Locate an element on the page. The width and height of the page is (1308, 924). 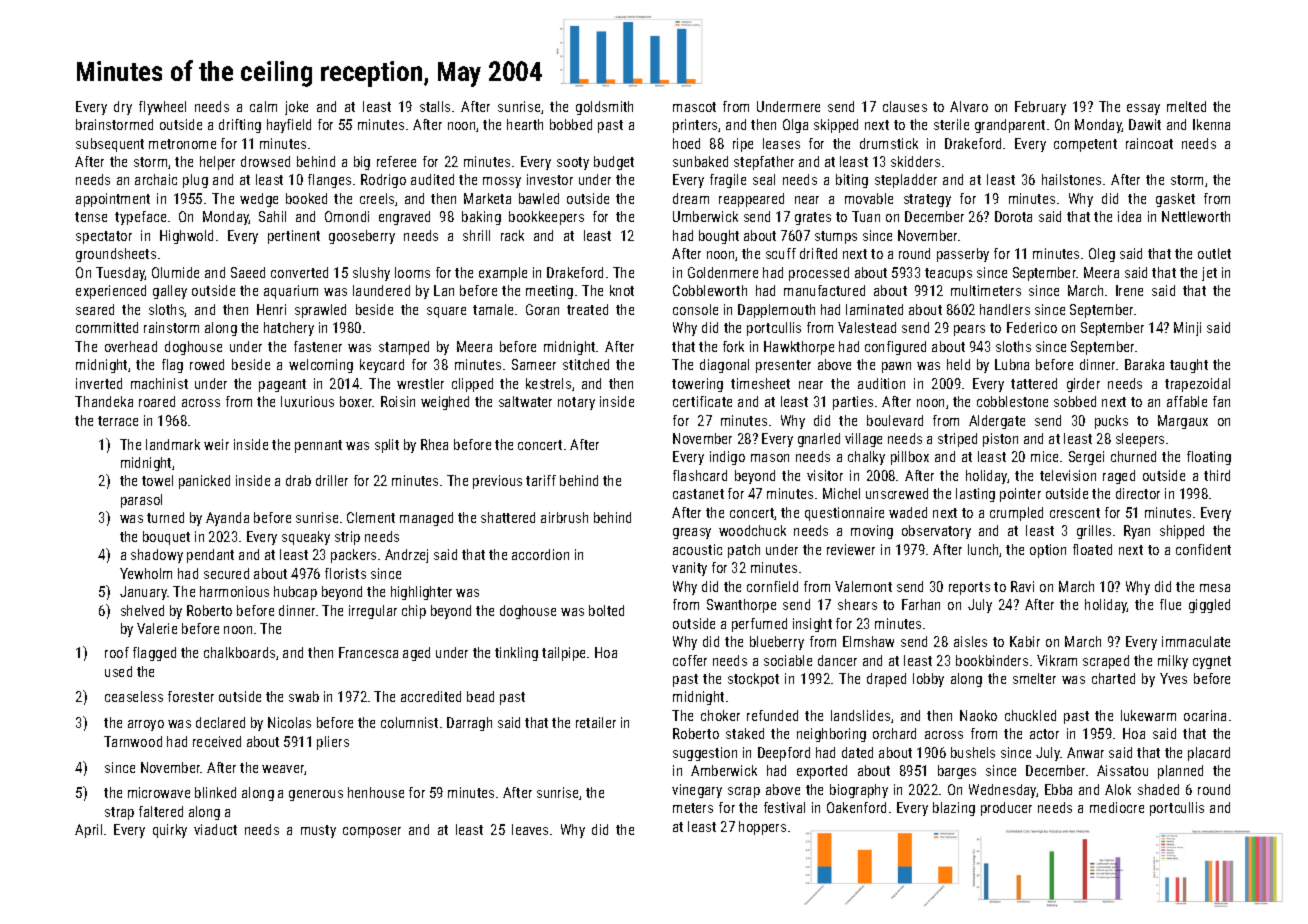
Irene is located at coordinates (1129, 290).
